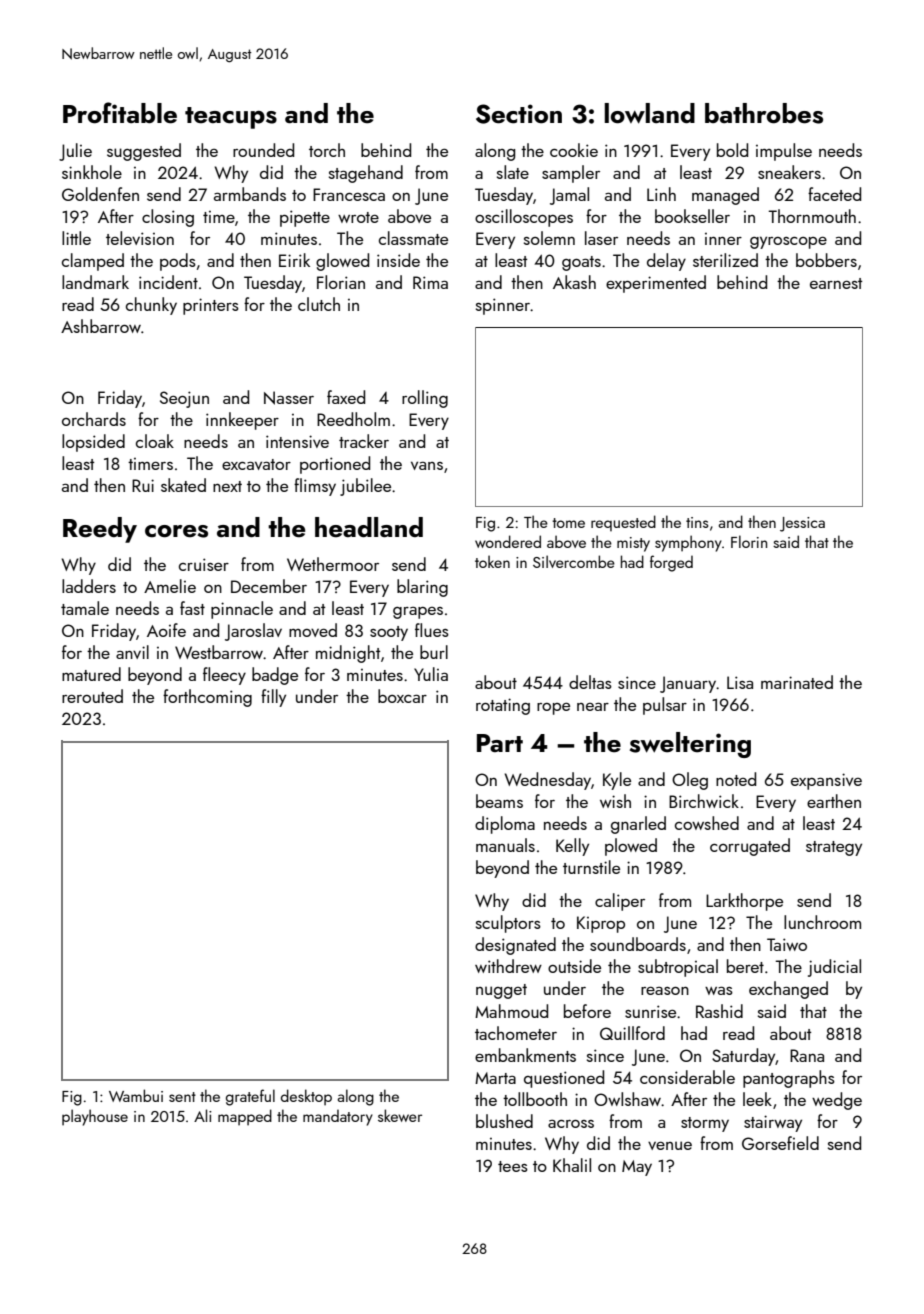 Image resolution: width=924 pixels, height=1314 pixels. Describe the element at coordinates (95, 1117) in the screenshot. I see `playhouse` at that location.
